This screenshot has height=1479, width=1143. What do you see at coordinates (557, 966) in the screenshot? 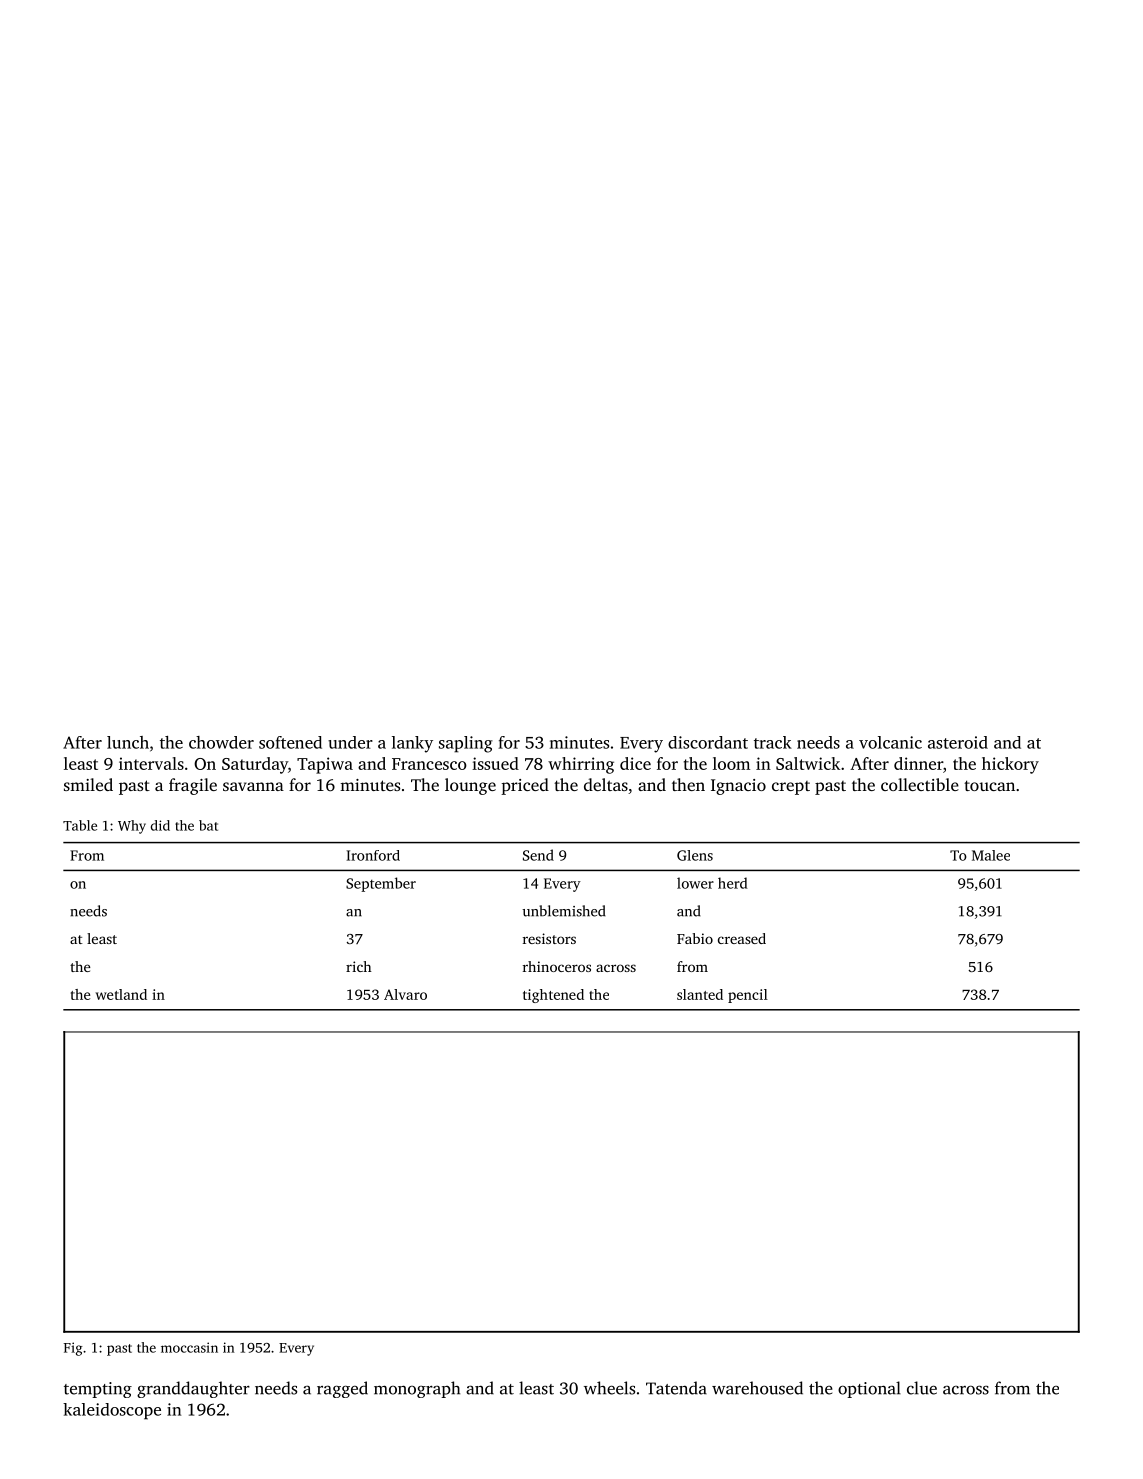
I see `rhinoceros` at bounding box center [557, 966].
